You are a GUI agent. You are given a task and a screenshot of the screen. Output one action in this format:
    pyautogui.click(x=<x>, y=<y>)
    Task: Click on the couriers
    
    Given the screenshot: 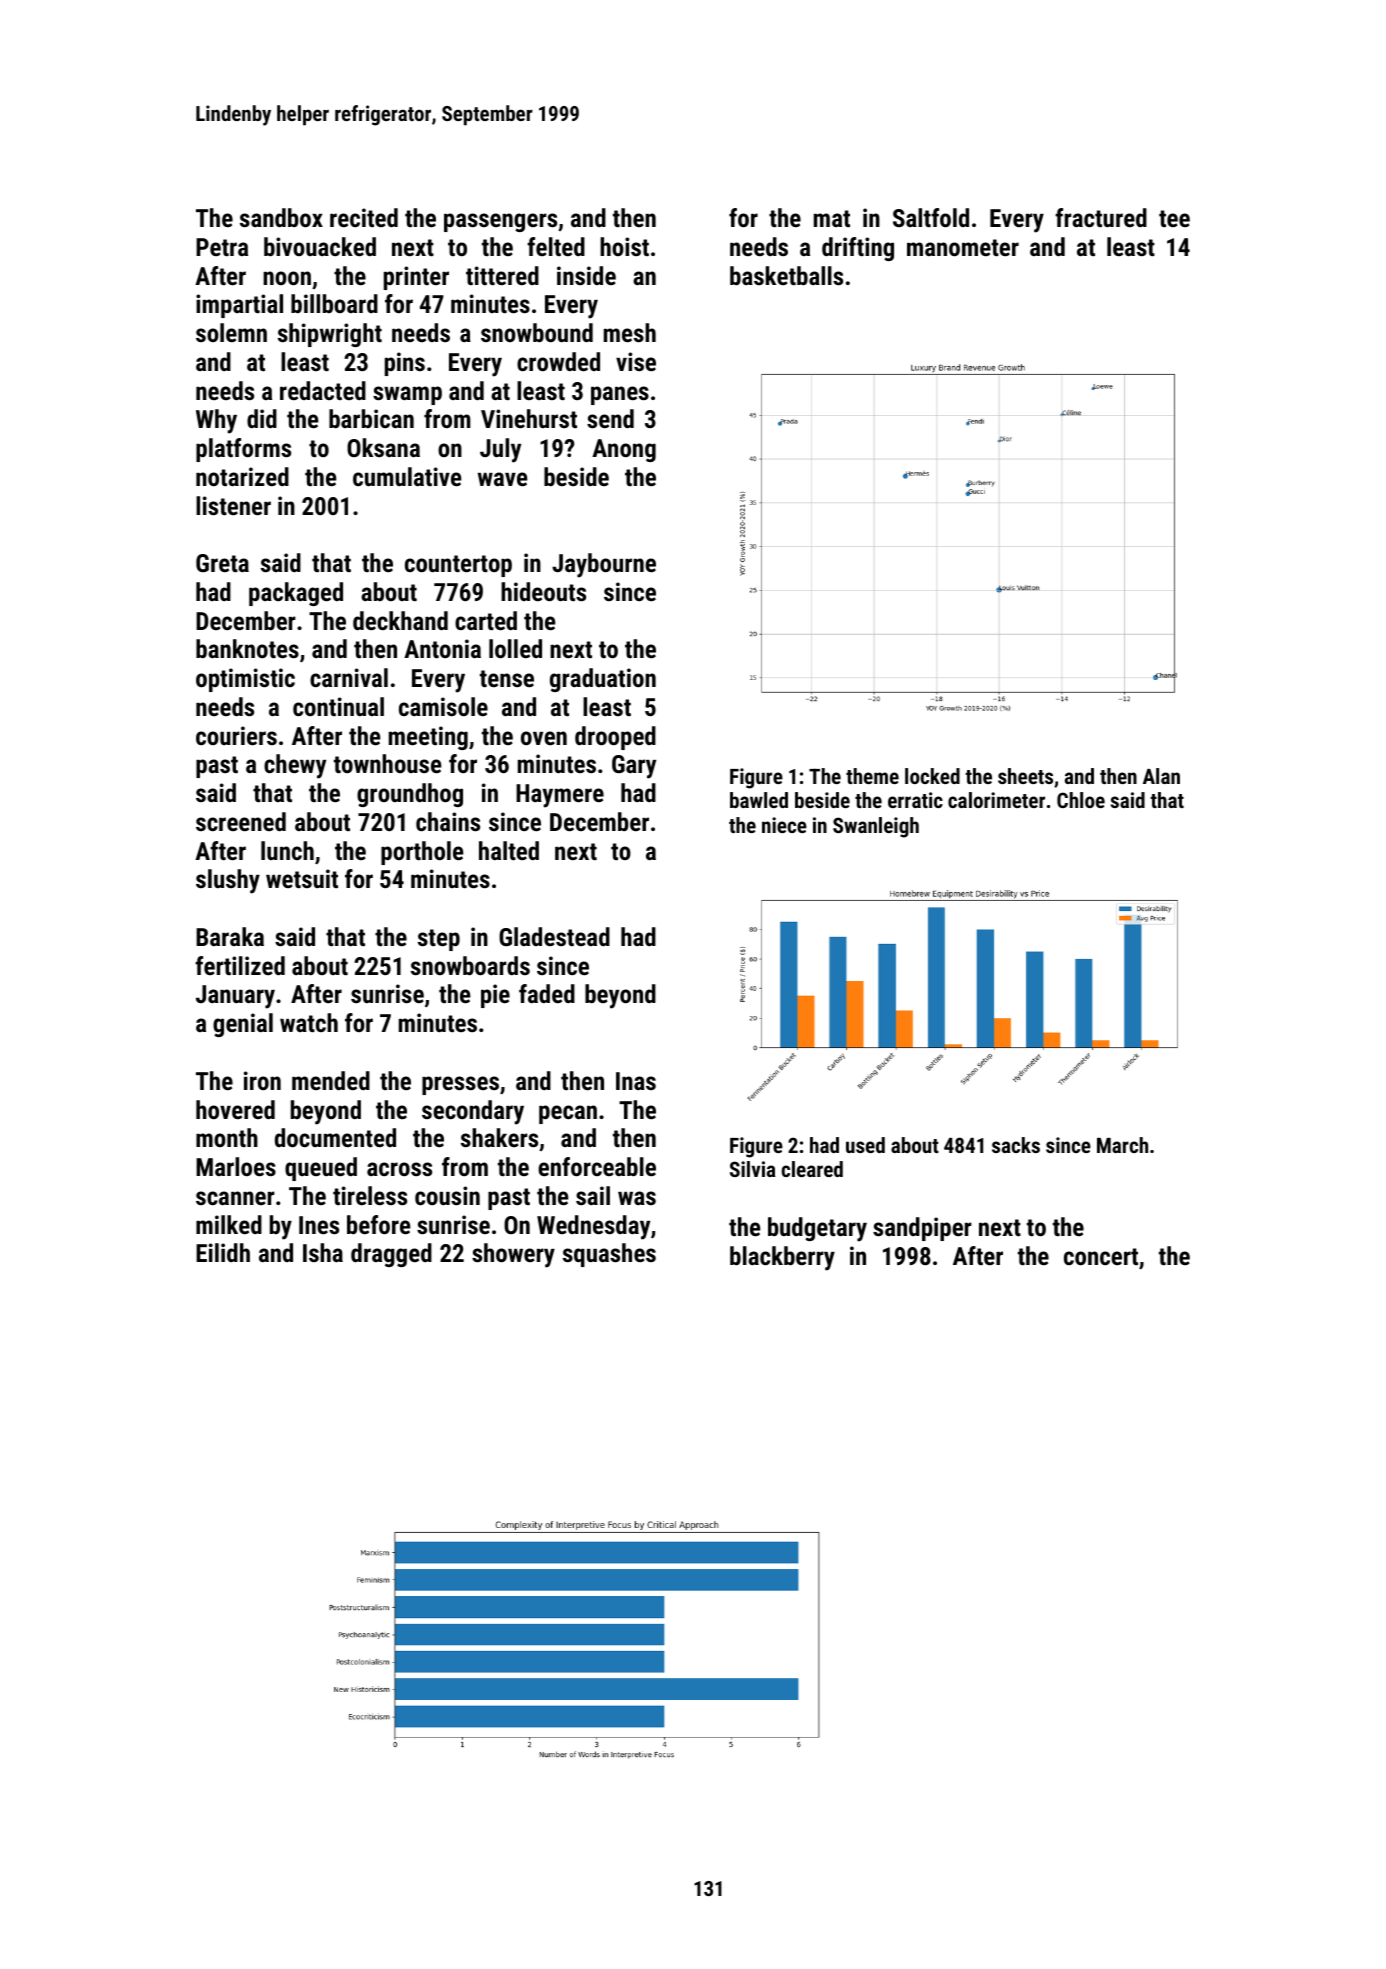 What is the action you would take?
    pyautogui.click(x=236, y=735)
